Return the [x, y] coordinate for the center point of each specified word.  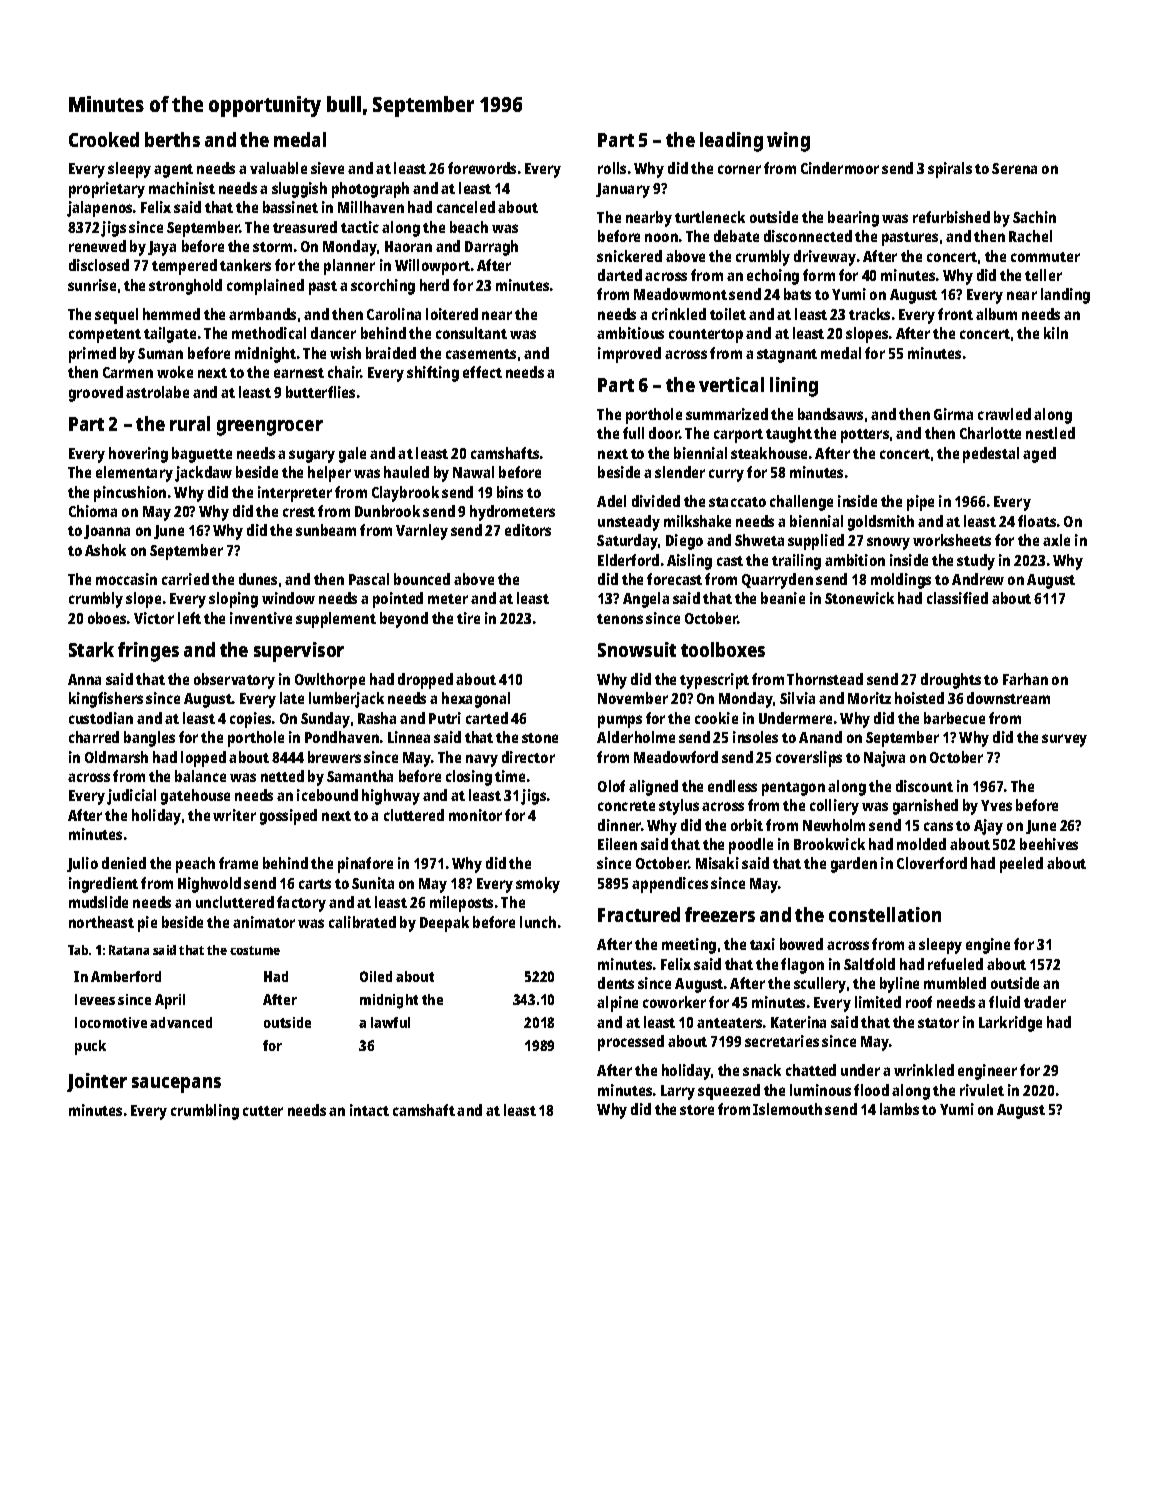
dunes [258, 579]
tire [468, 618]
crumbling [205, 1112]
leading [731, 142]
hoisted [919, 698]
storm [272, 247]
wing [788, 142]
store [697, 1110]
